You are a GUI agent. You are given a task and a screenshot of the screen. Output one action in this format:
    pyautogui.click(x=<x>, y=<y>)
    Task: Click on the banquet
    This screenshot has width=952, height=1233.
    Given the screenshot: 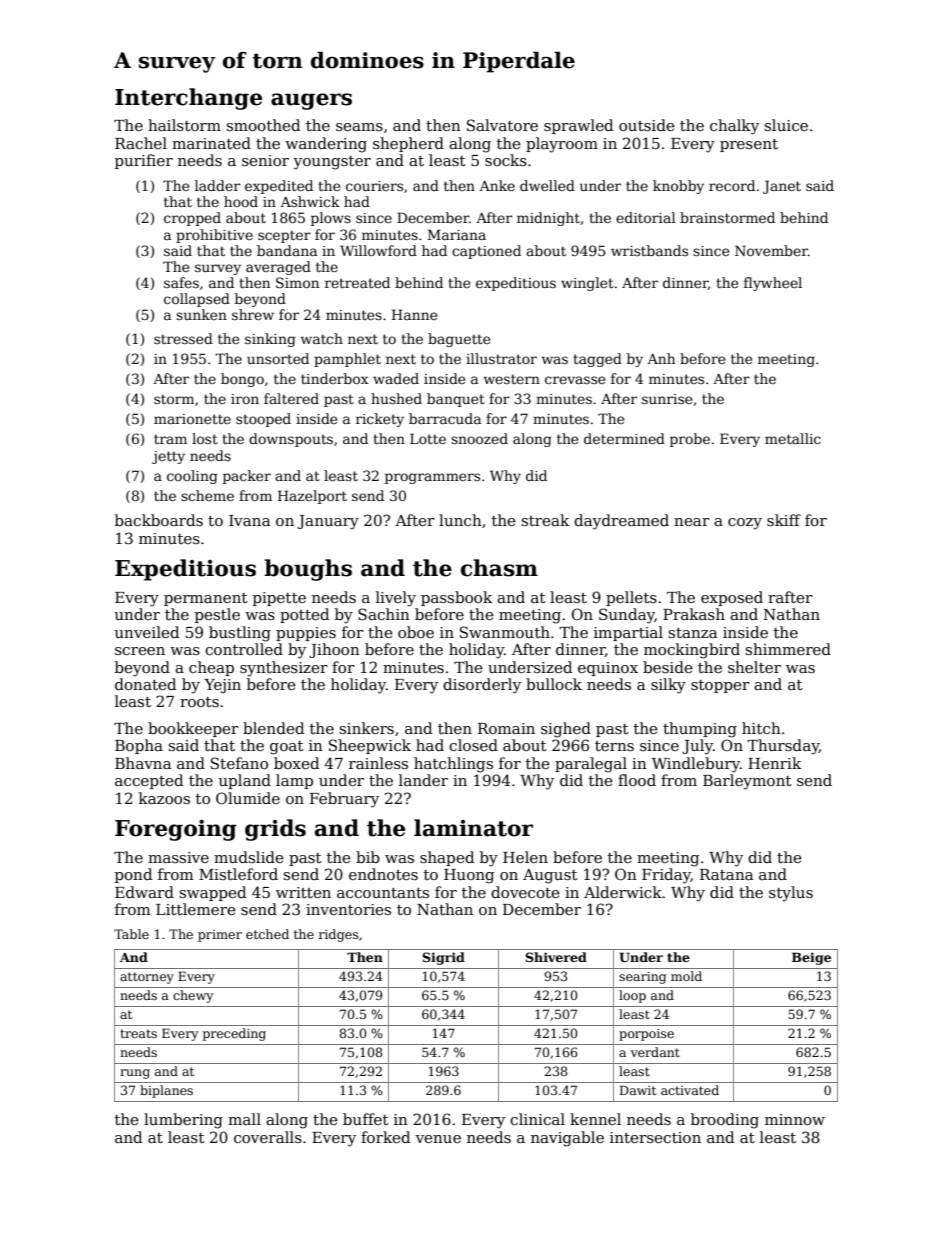 What is the action you would take?
    pyautogui.click(x=456, y=400)
